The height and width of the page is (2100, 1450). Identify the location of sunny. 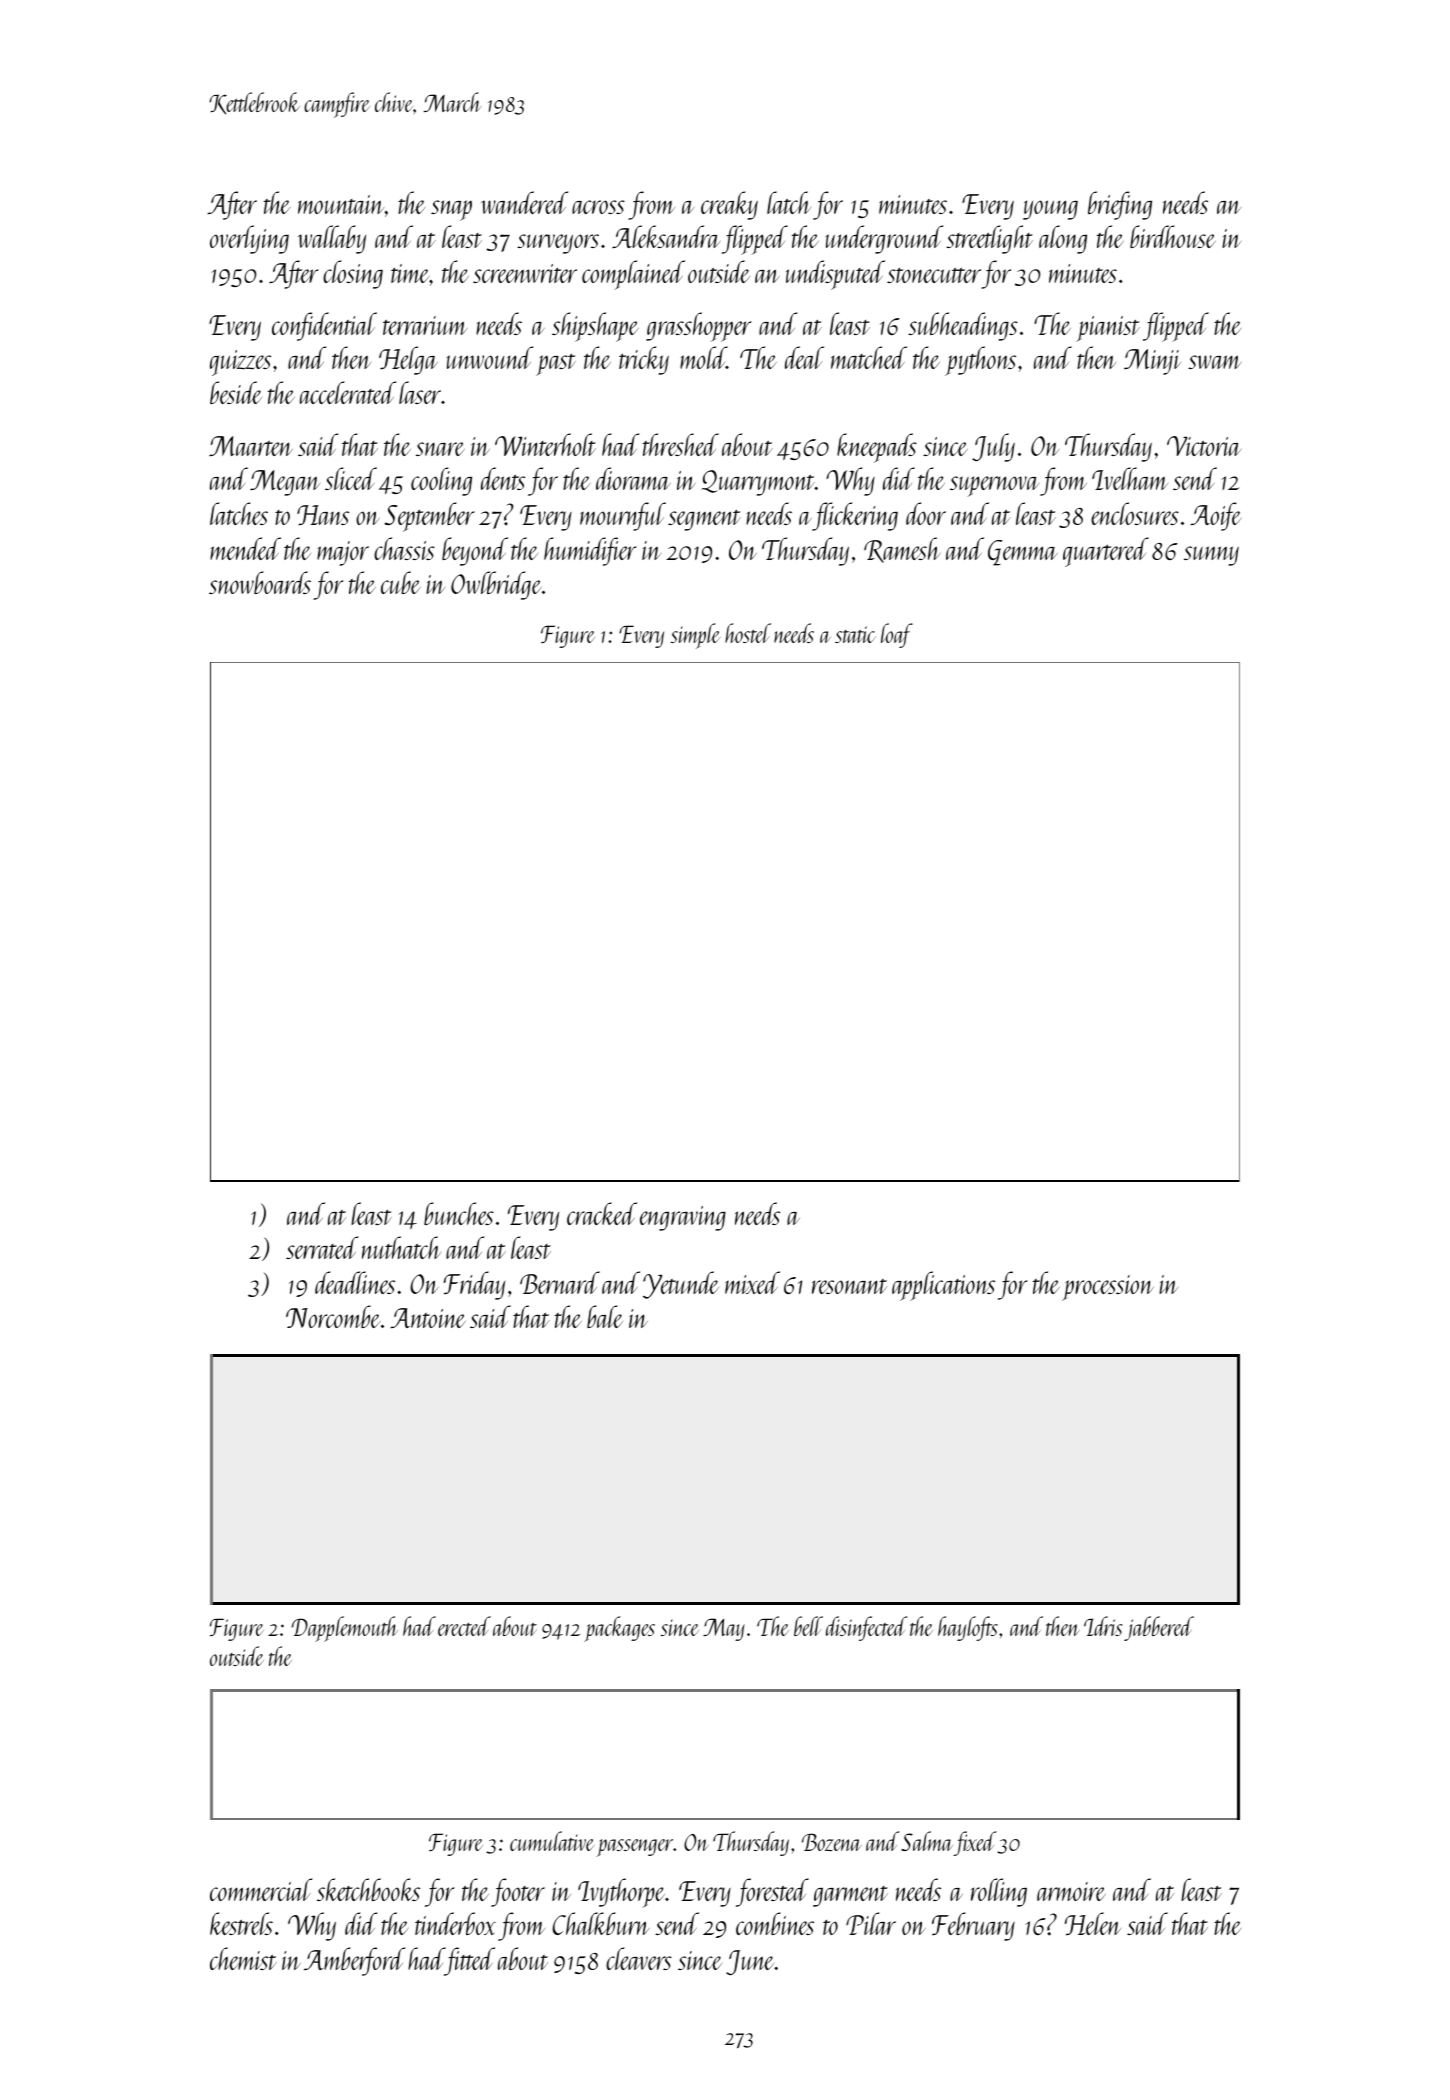
(1211, 556).
